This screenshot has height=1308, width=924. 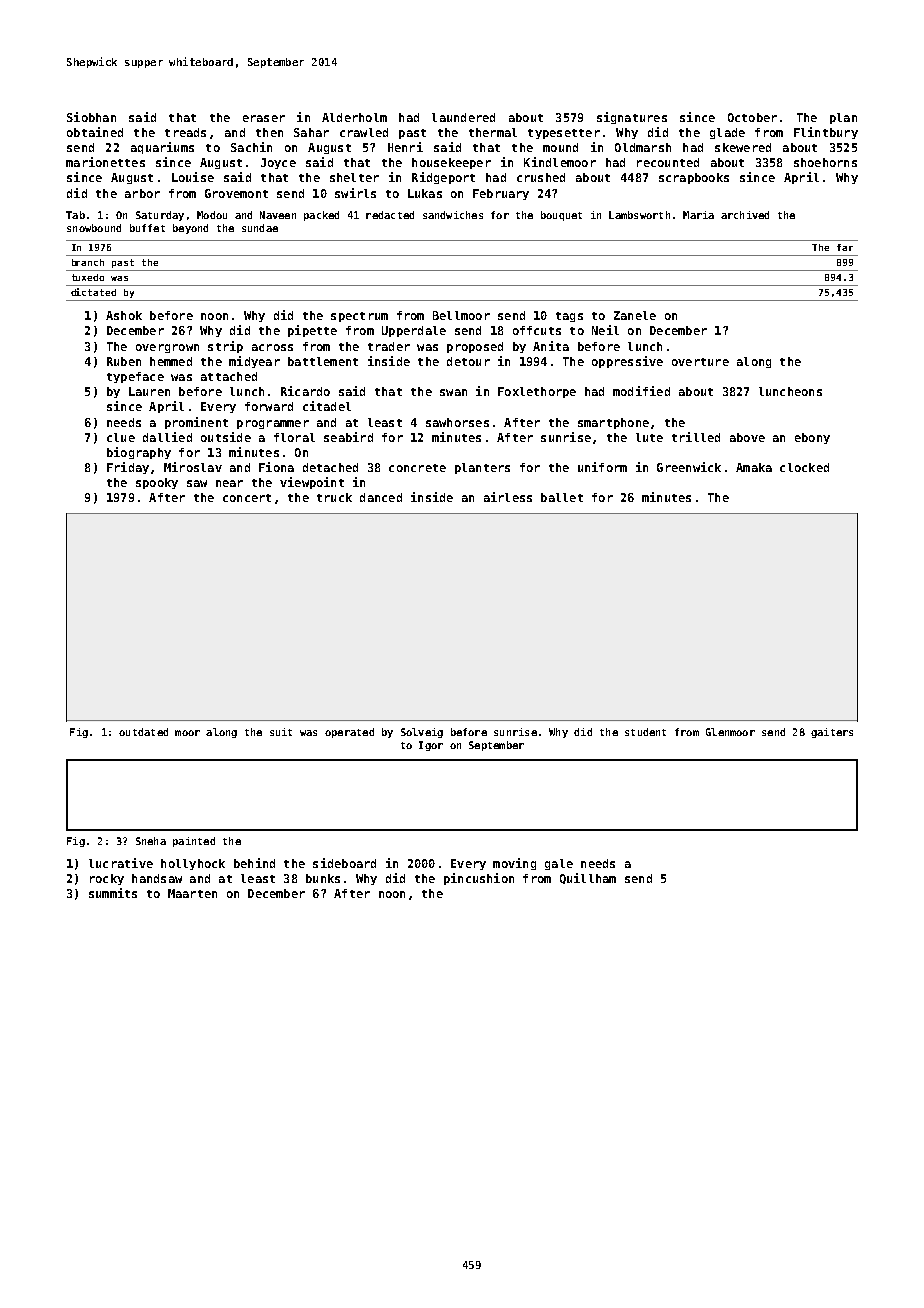 What do you see at coordinates (142, 193) in the screenshot?
I see `arbor` at bounding box center [142, 193].
